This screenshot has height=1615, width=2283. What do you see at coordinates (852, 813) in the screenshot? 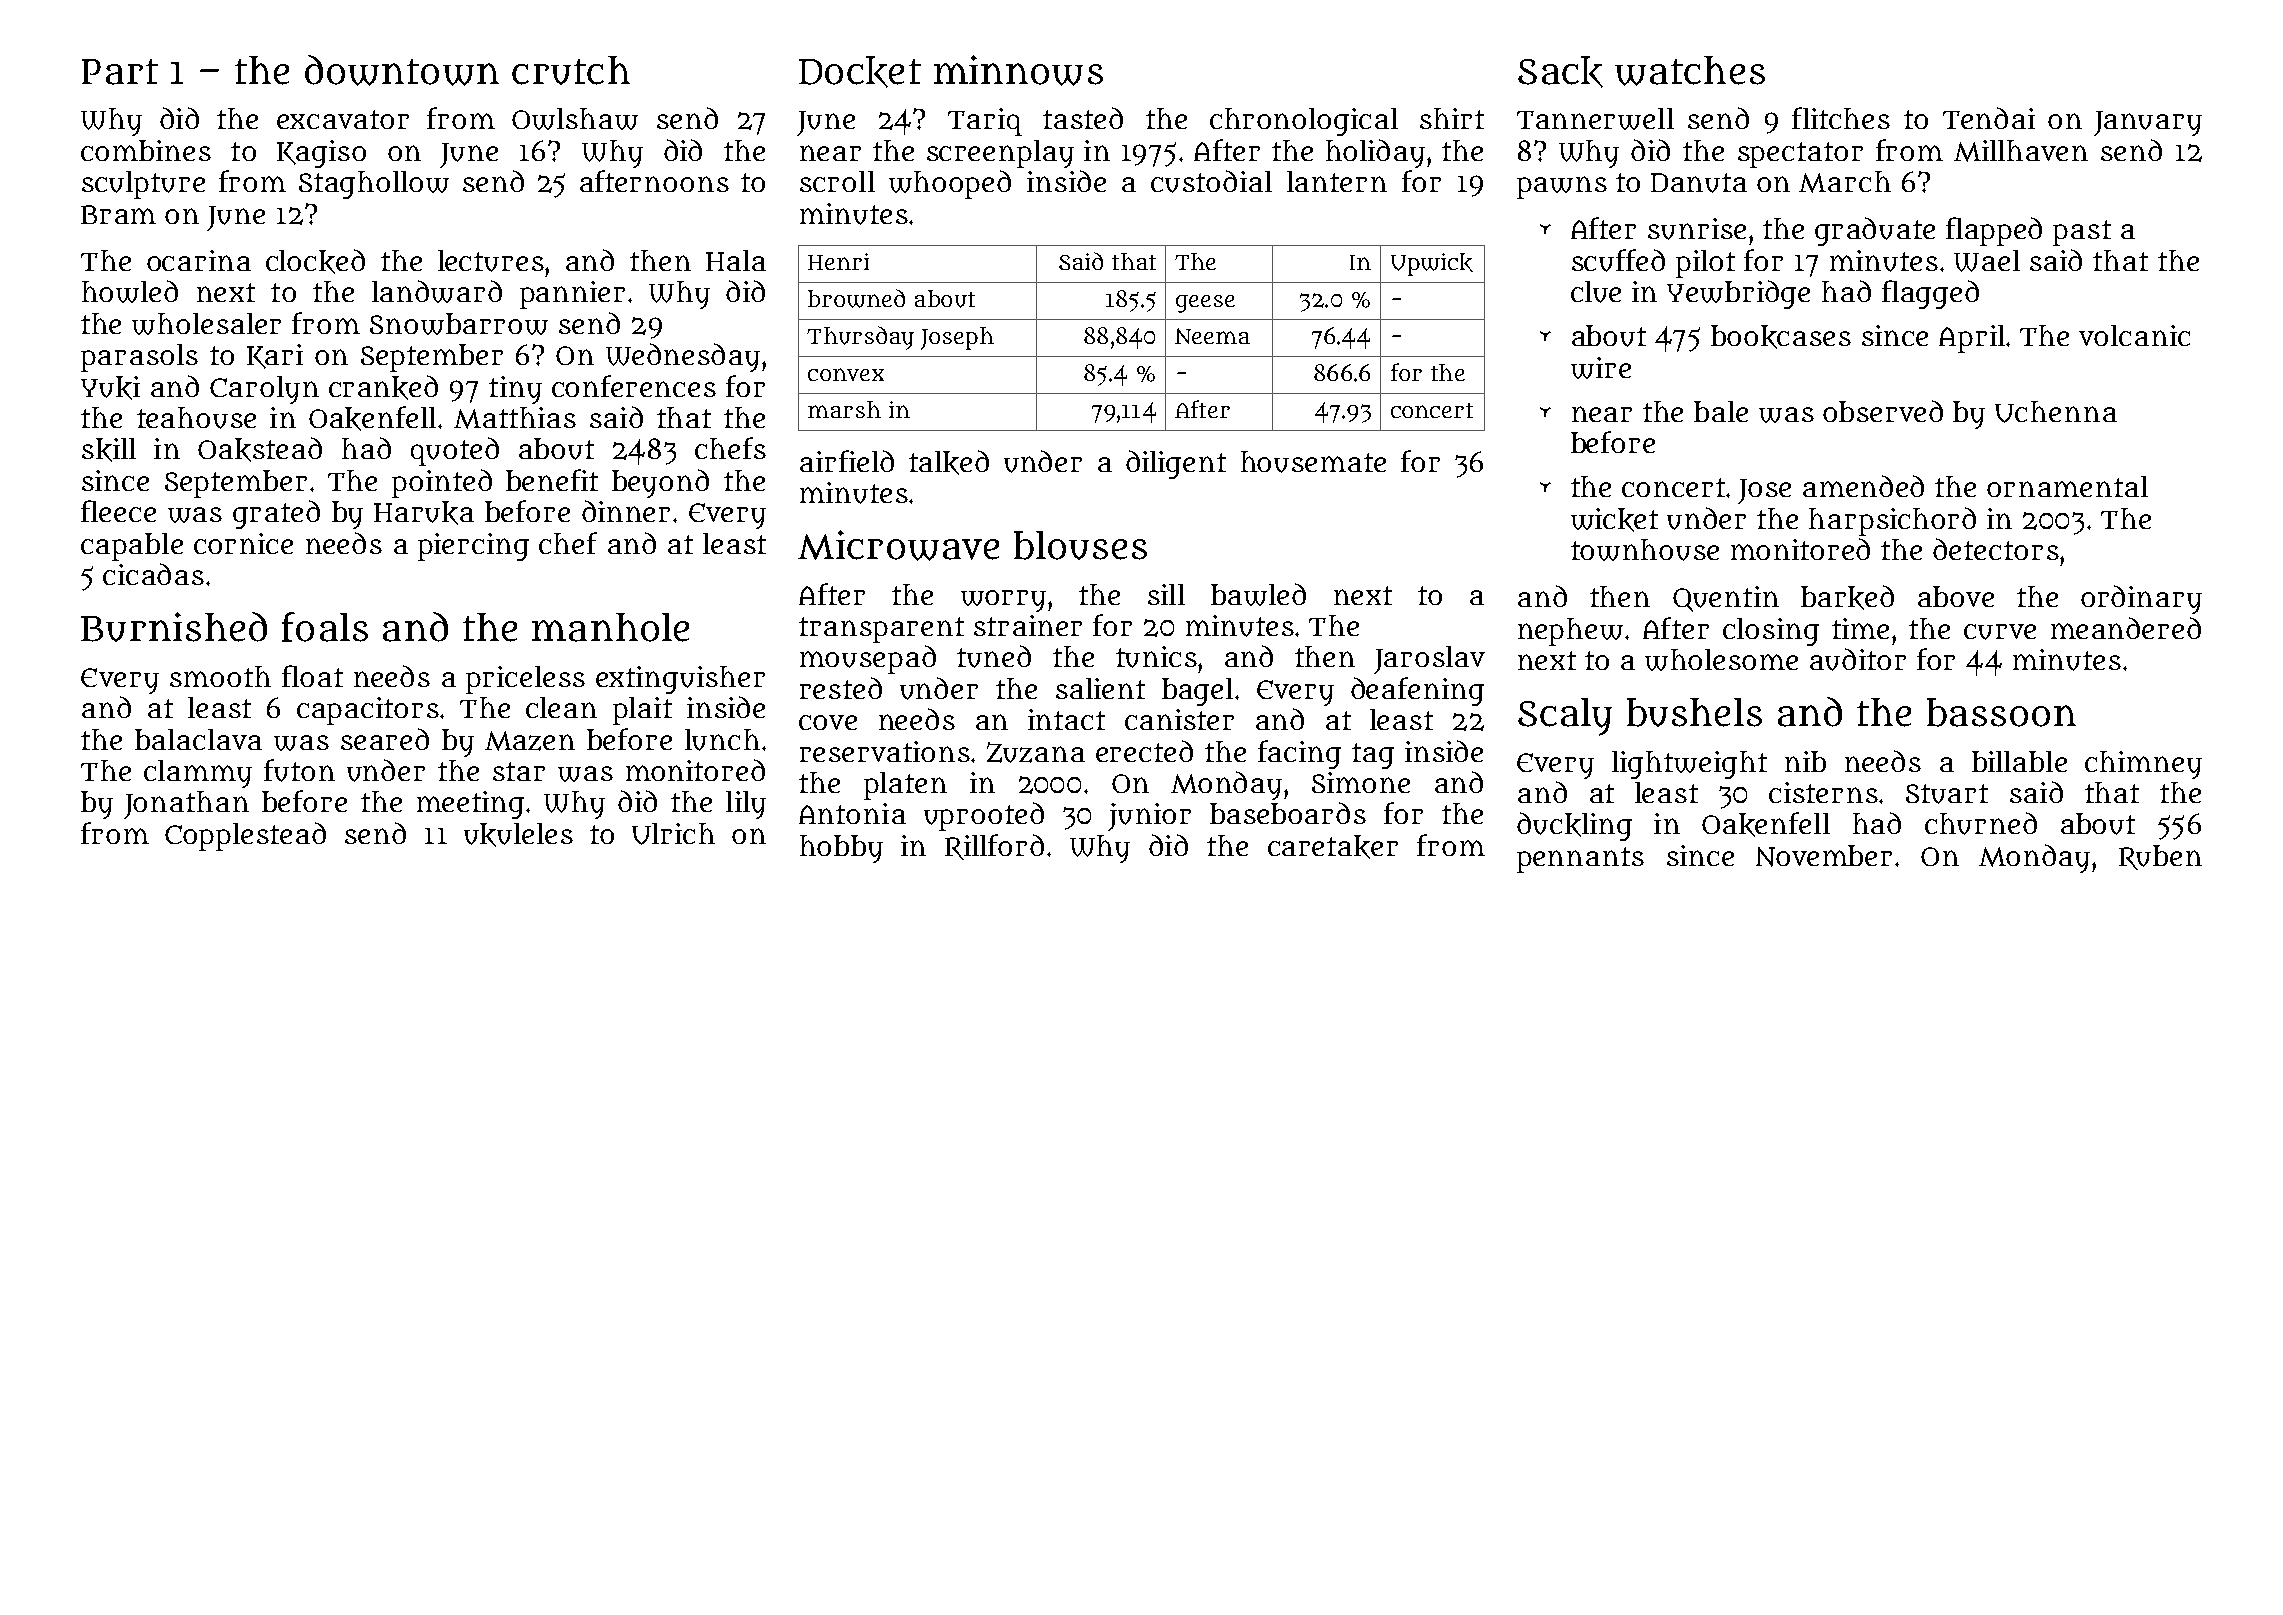
I see `Antonia` at bounding box center [852, 813].
